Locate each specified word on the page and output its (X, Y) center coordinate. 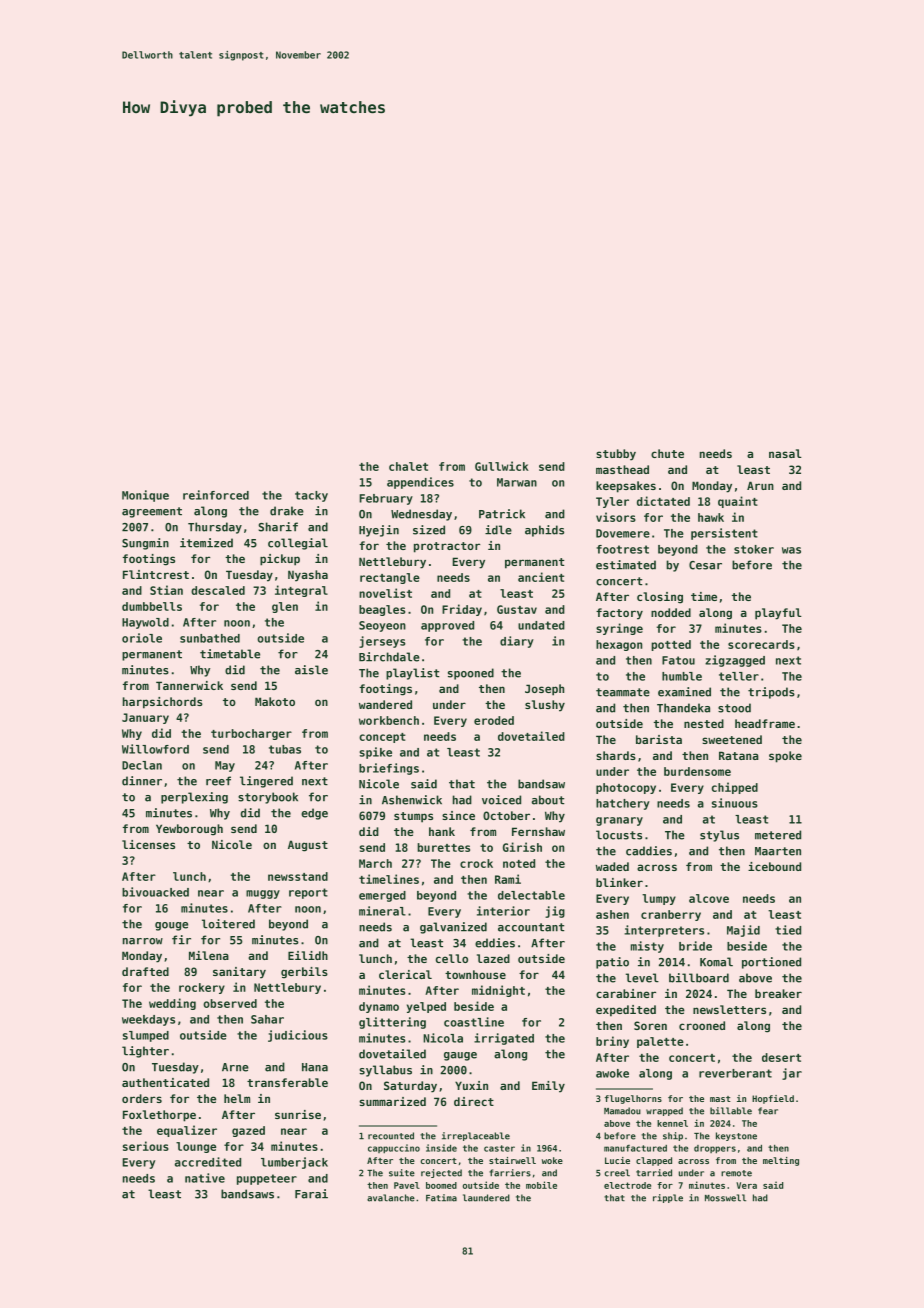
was (791, 550)
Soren (650, 1025)
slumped (146, 1036)
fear (768, 1111)
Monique (145, 496)
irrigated (504, 1039)
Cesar (705, 565)
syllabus (385, 1071)
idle (498, 530)
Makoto (275, 701)
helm (237, 1098)
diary (517, 642)
